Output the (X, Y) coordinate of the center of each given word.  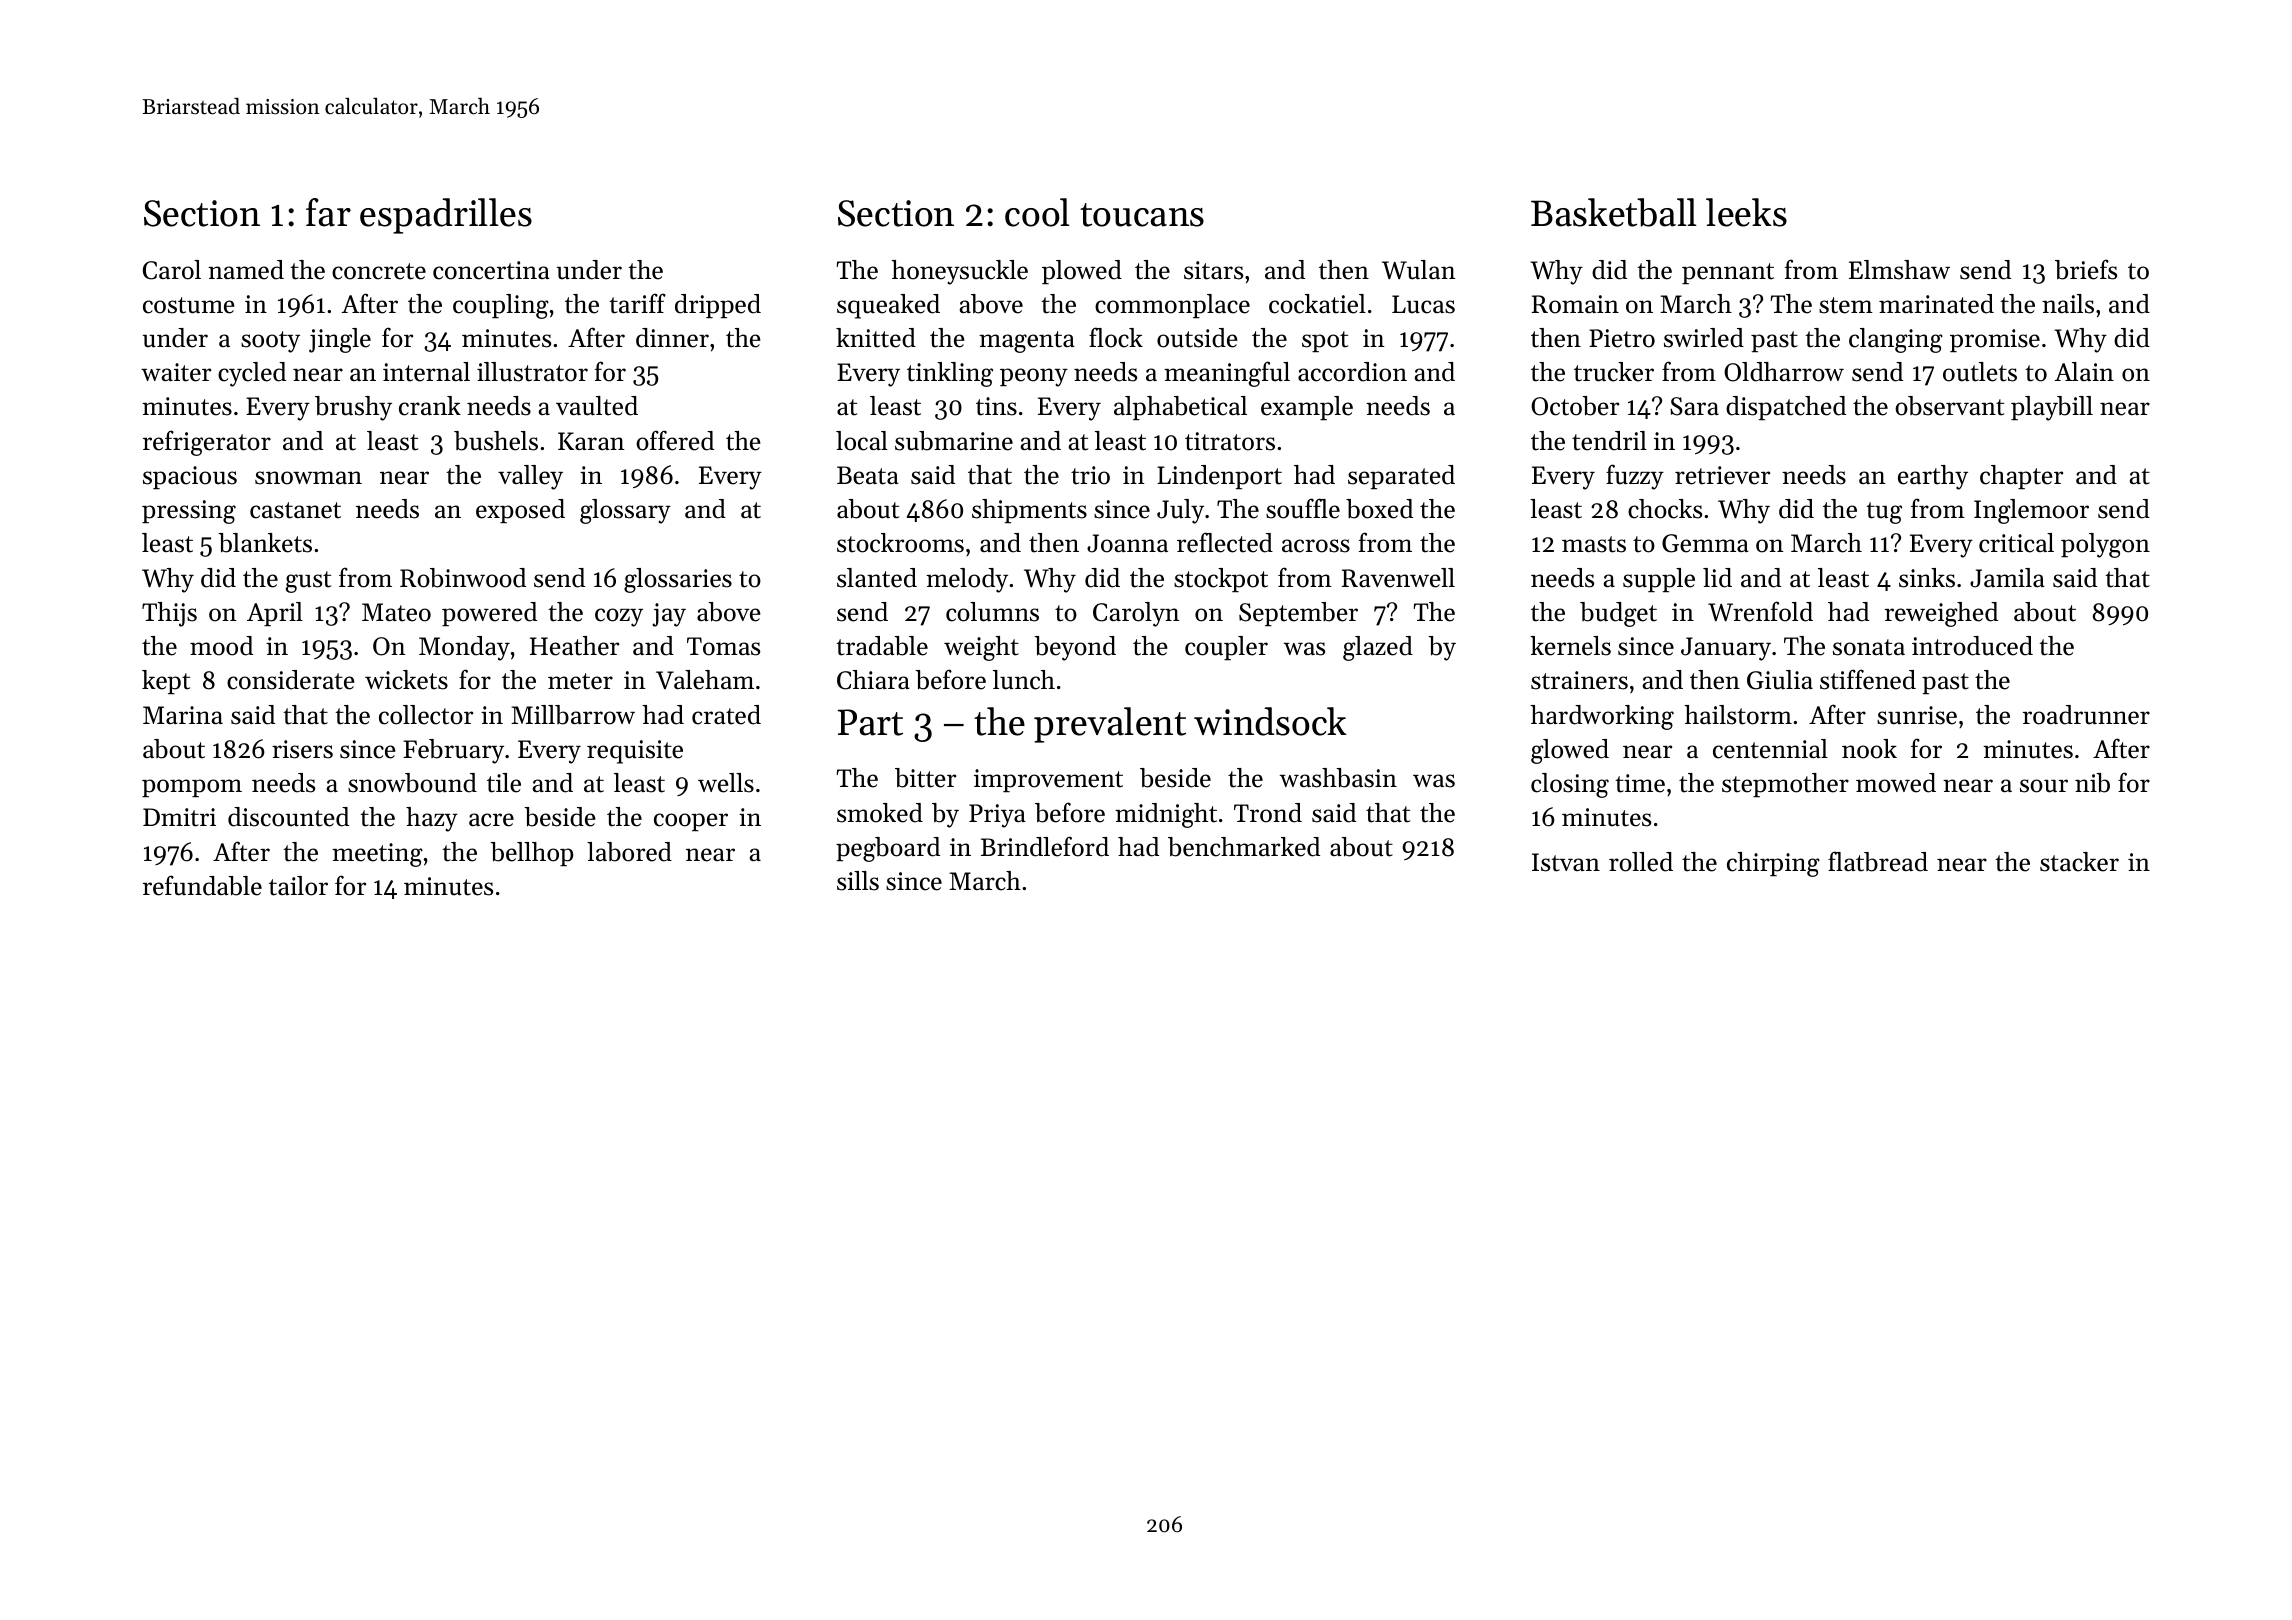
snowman (308, 478)
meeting (377, 855)
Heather (574, 646)
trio (1090, 475)
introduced (1972, 646)
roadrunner (2086, 715)
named (246, 270)
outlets (1980, 372)
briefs (2086, 269)
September (1298, 614)
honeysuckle (960, 272)
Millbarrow (573, 715)
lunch (1024, 680)
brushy (353, 408)
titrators (1230, 441)
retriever (1722, 475)
